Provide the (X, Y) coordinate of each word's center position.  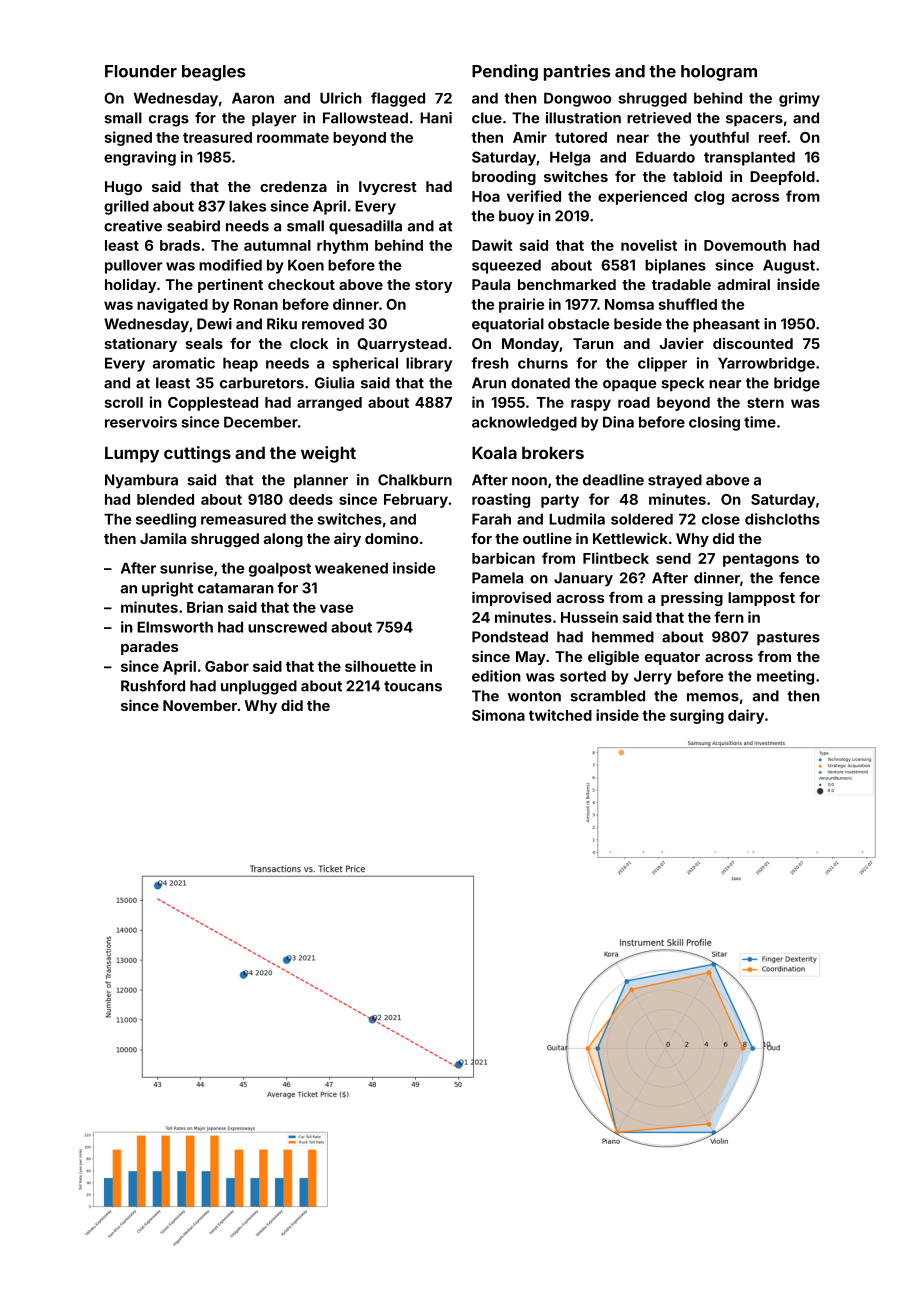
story (433, 286)
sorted (583, 676)
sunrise (186, 568)
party (560, 501)
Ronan (256, 304)
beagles (214, 73)
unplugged (259, 687)
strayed (675, 481)
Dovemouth (745, 245)
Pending (505, 72)
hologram (719, 73)
